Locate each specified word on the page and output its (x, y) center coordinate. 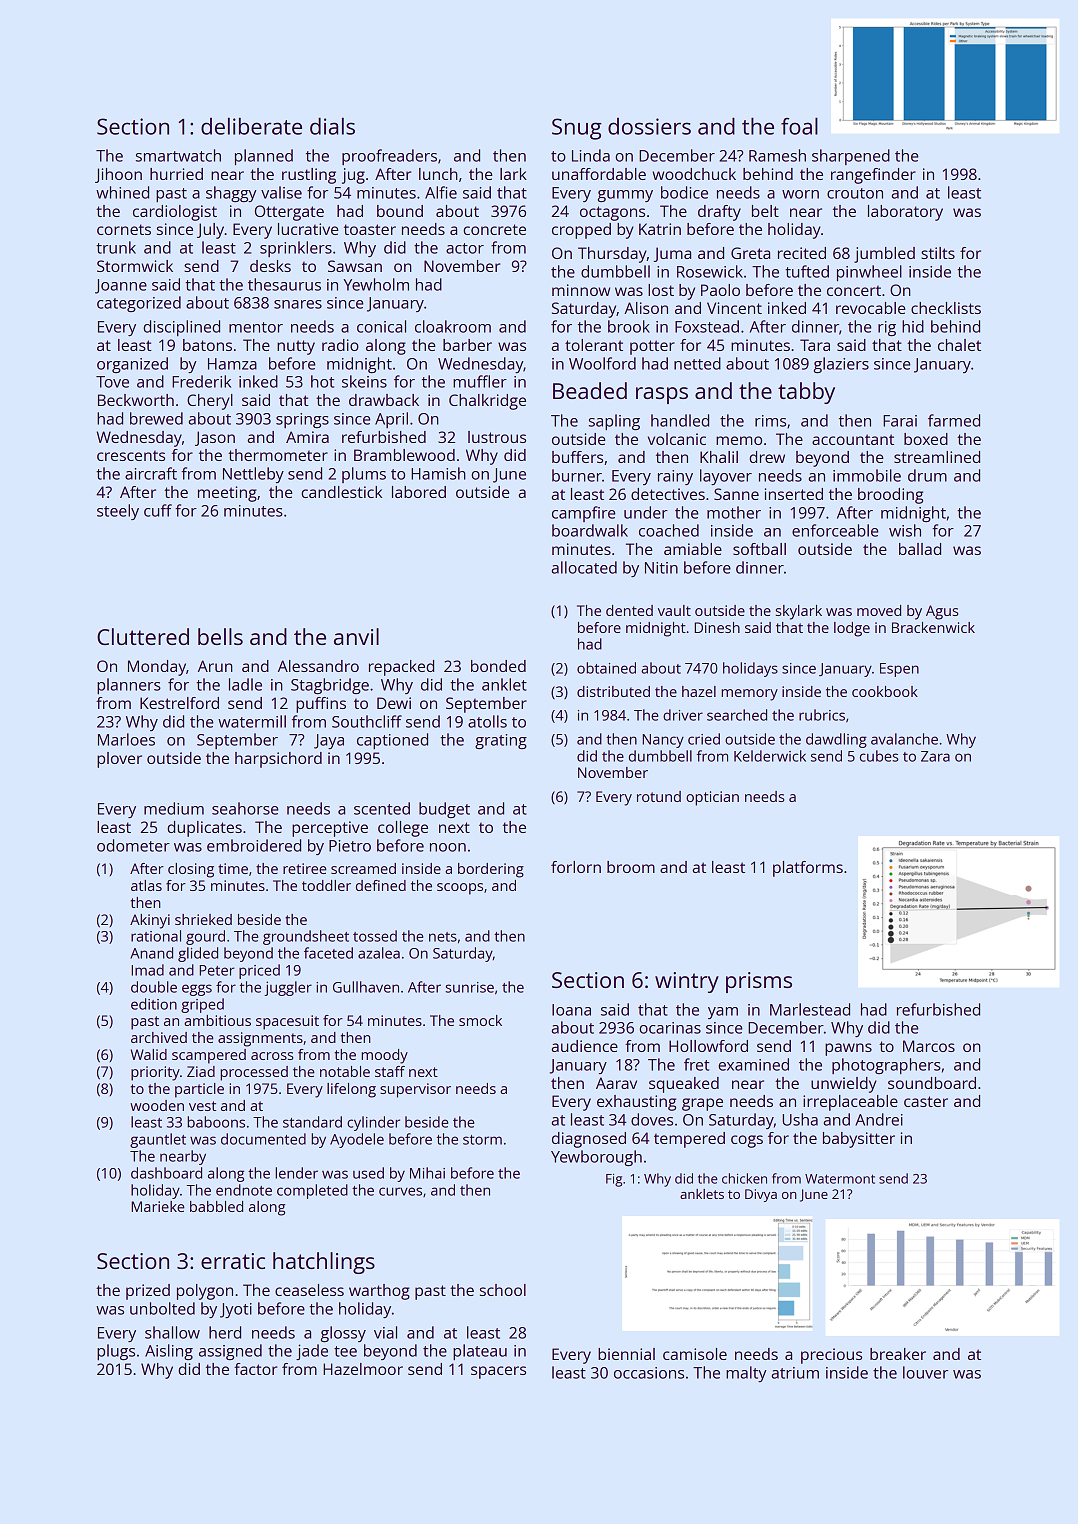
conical (381, 326)
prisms (759, 982)
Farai (900, 421)
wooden (157, 1105)
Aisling (169, 1352)
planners (129, 686)
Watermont (840, 1179)
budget (444, 810)
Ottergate (289, 213)
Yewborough (596, 1158)
